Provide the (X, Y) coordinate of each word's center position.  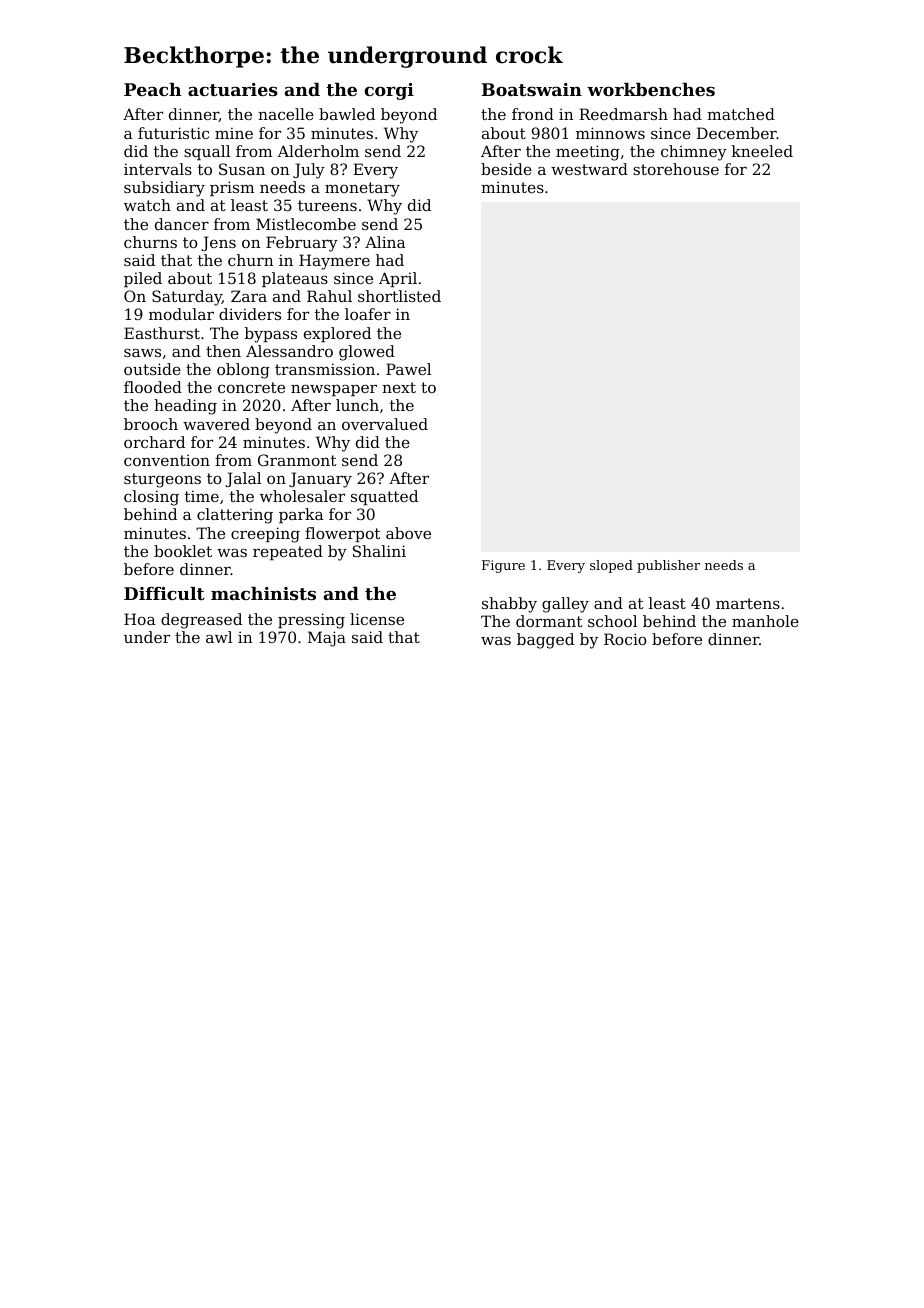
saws (142, 353)
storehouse (676, 169)
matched (741, 114)
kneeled (762, 151)
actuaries (233, 89)
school (612, 621)
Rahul (329, 296)
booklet (183, 551)
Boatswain (532, 89)
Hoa (140, 619)
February (302, 244)
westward (589, 169)
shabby (509, 605)
